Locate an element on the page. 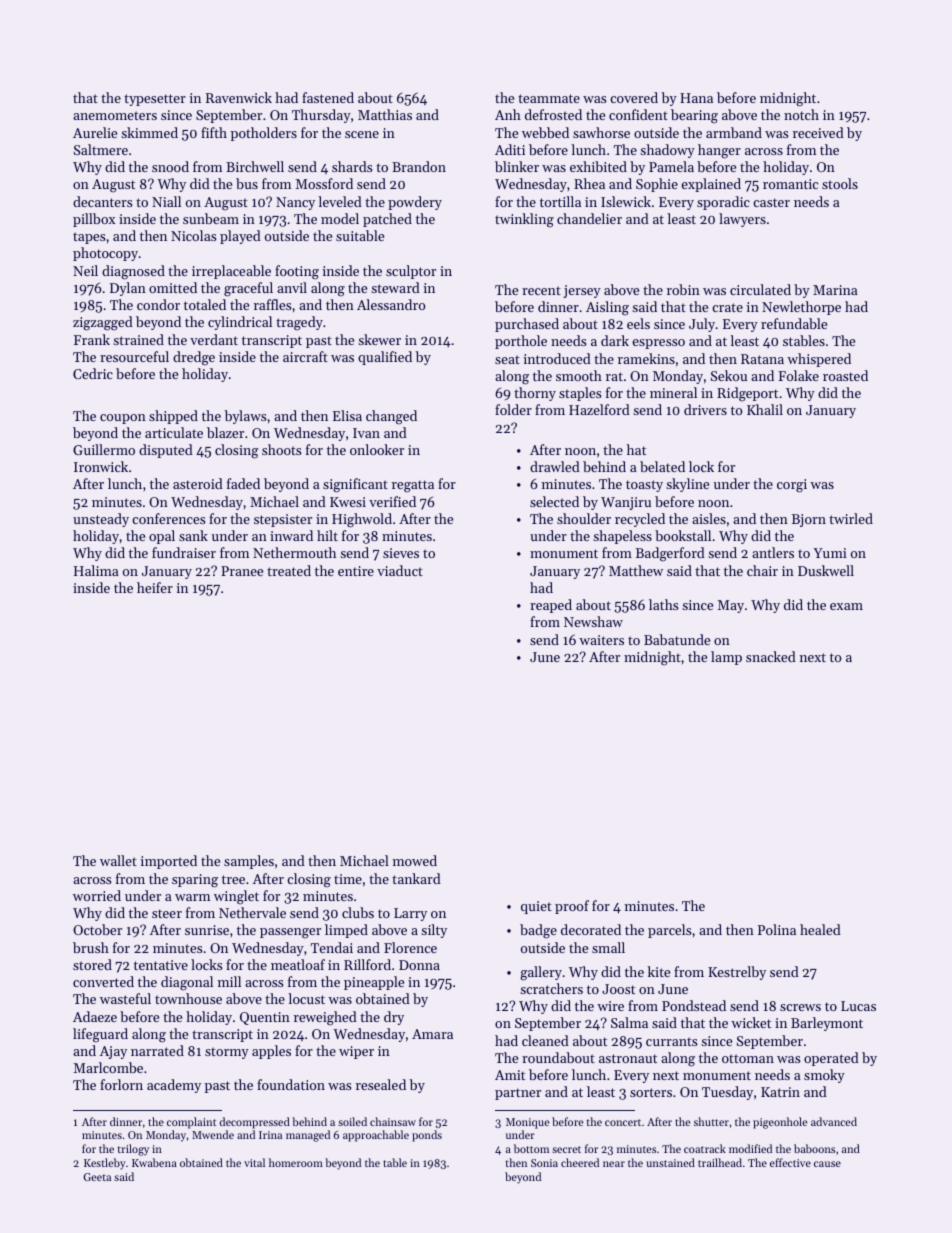 The width and height of the image is (952, 1233). potholders is located at coordinates (264, 134).
